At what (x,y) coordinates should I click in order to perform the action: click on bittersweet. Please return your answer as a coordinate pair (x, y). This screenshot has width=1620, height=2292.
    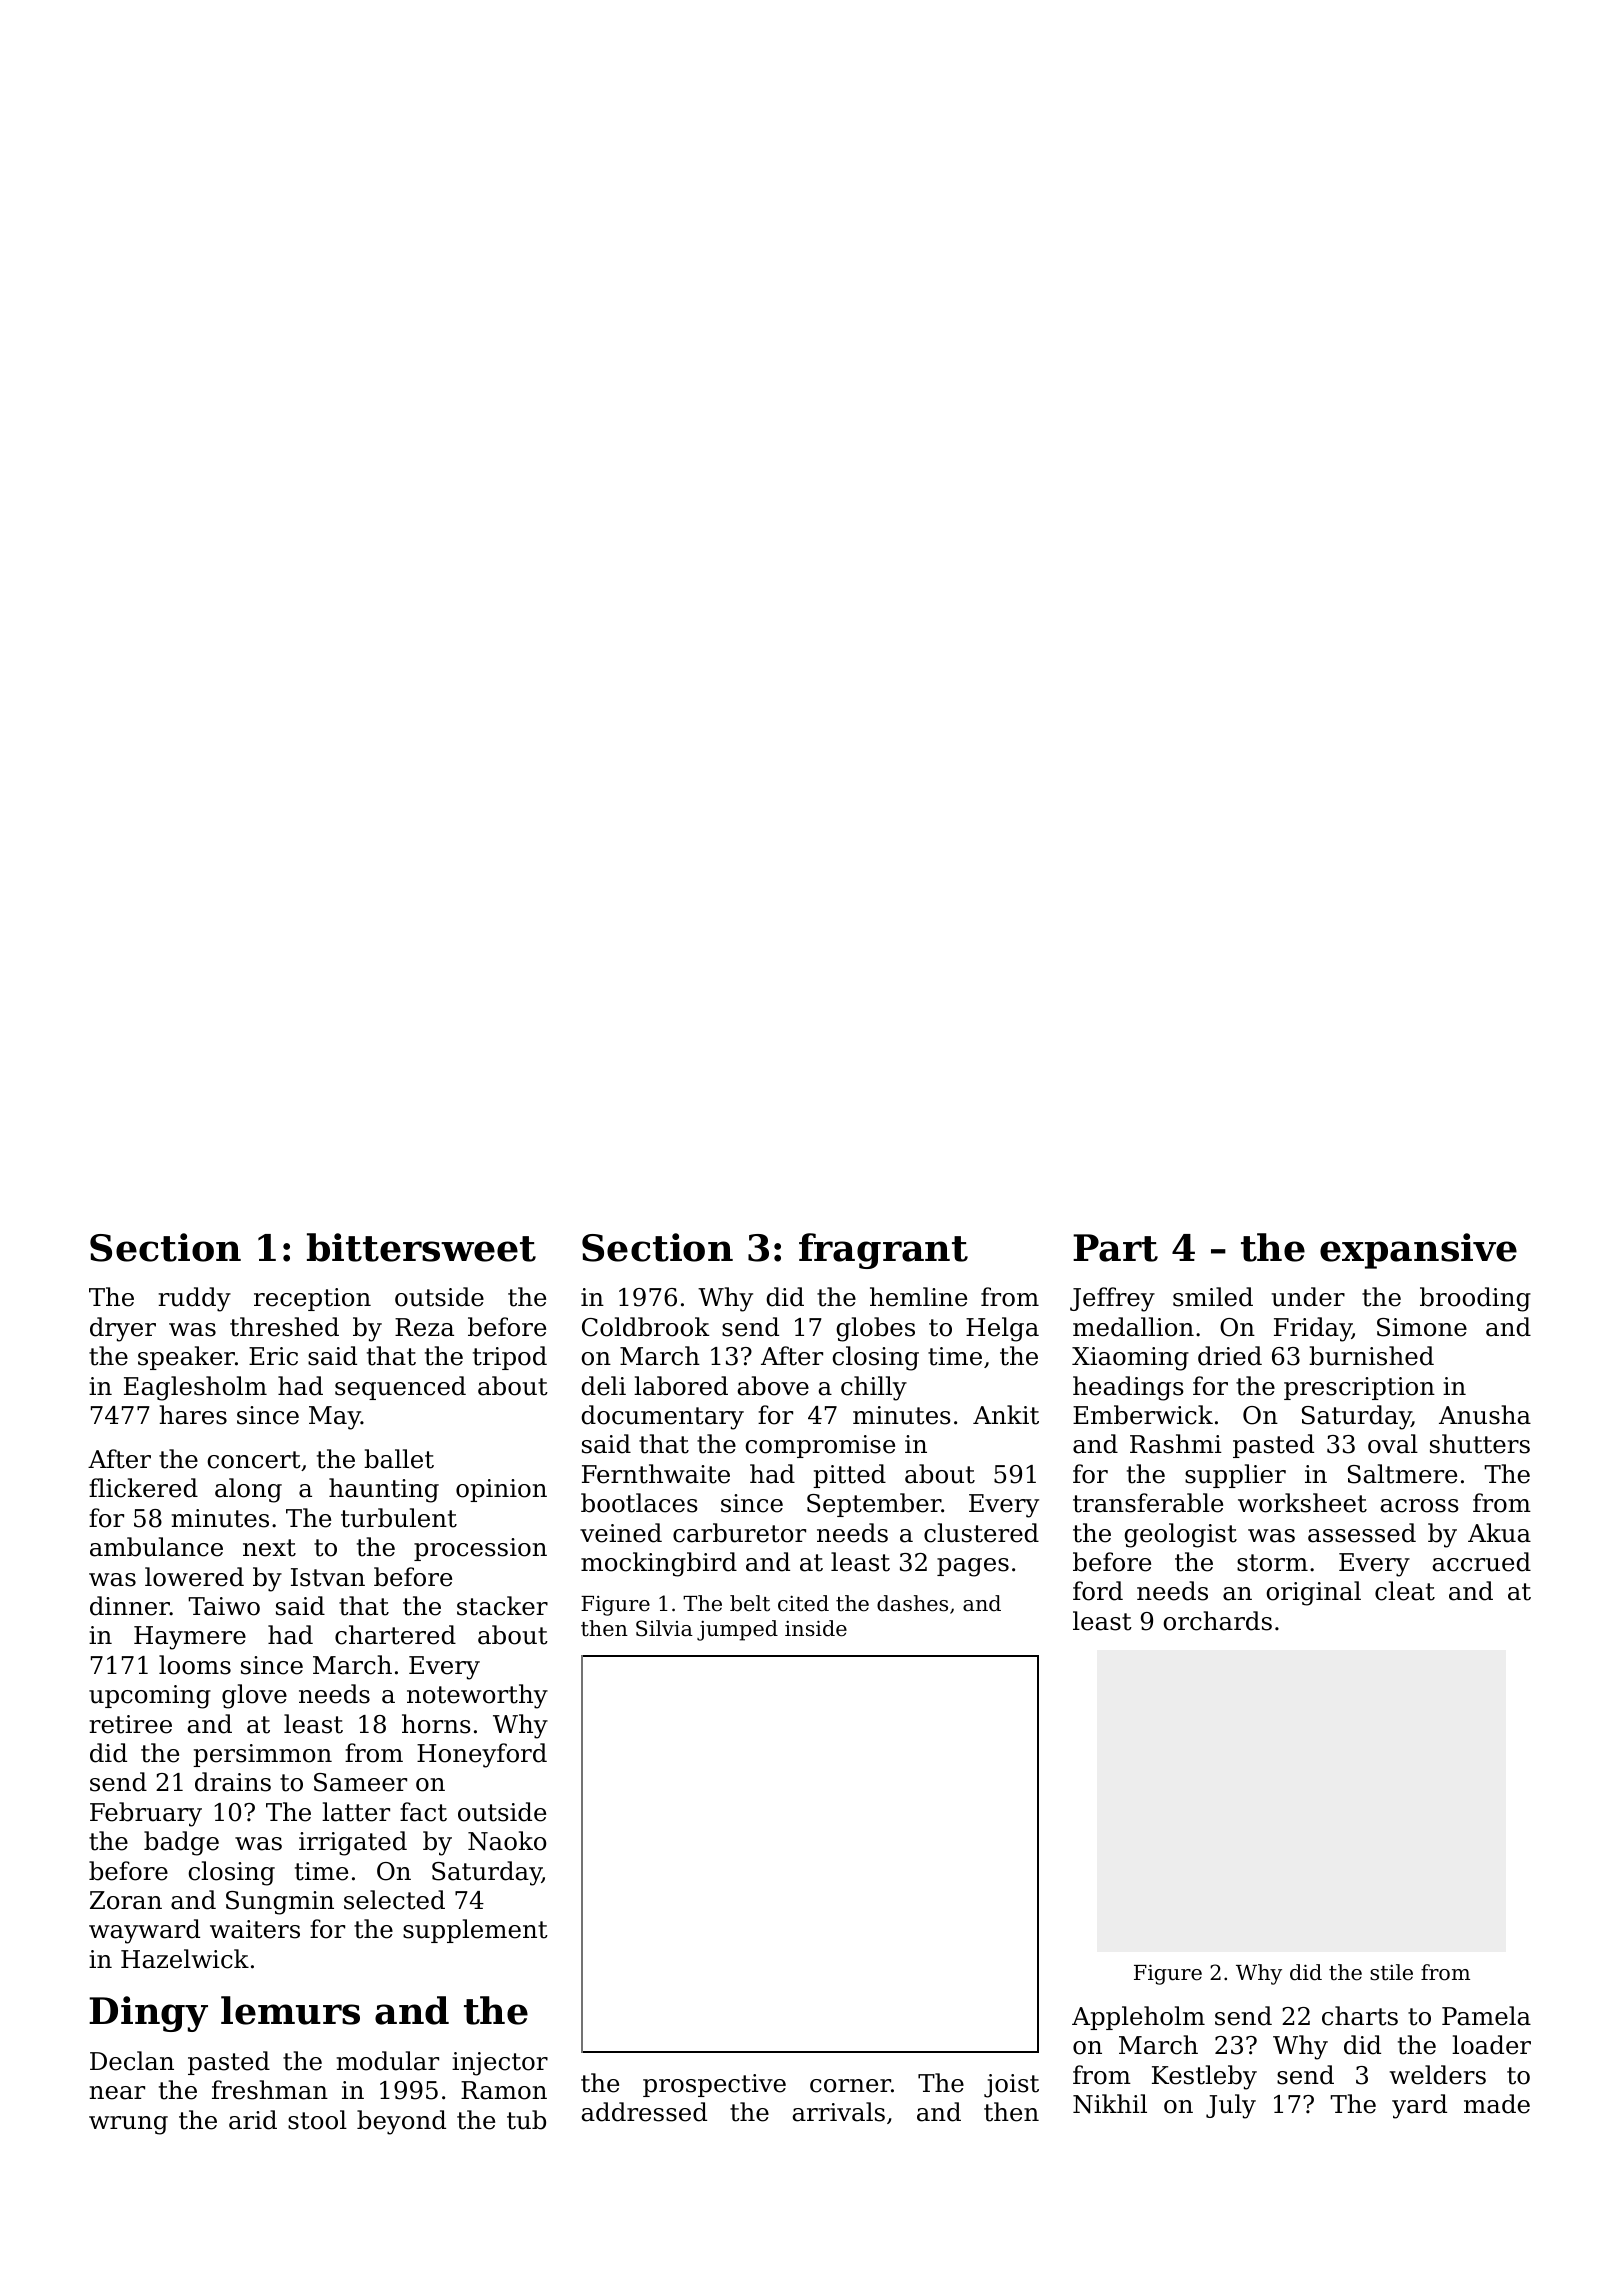
    Looking at the image, I should click on (421, 1247).
